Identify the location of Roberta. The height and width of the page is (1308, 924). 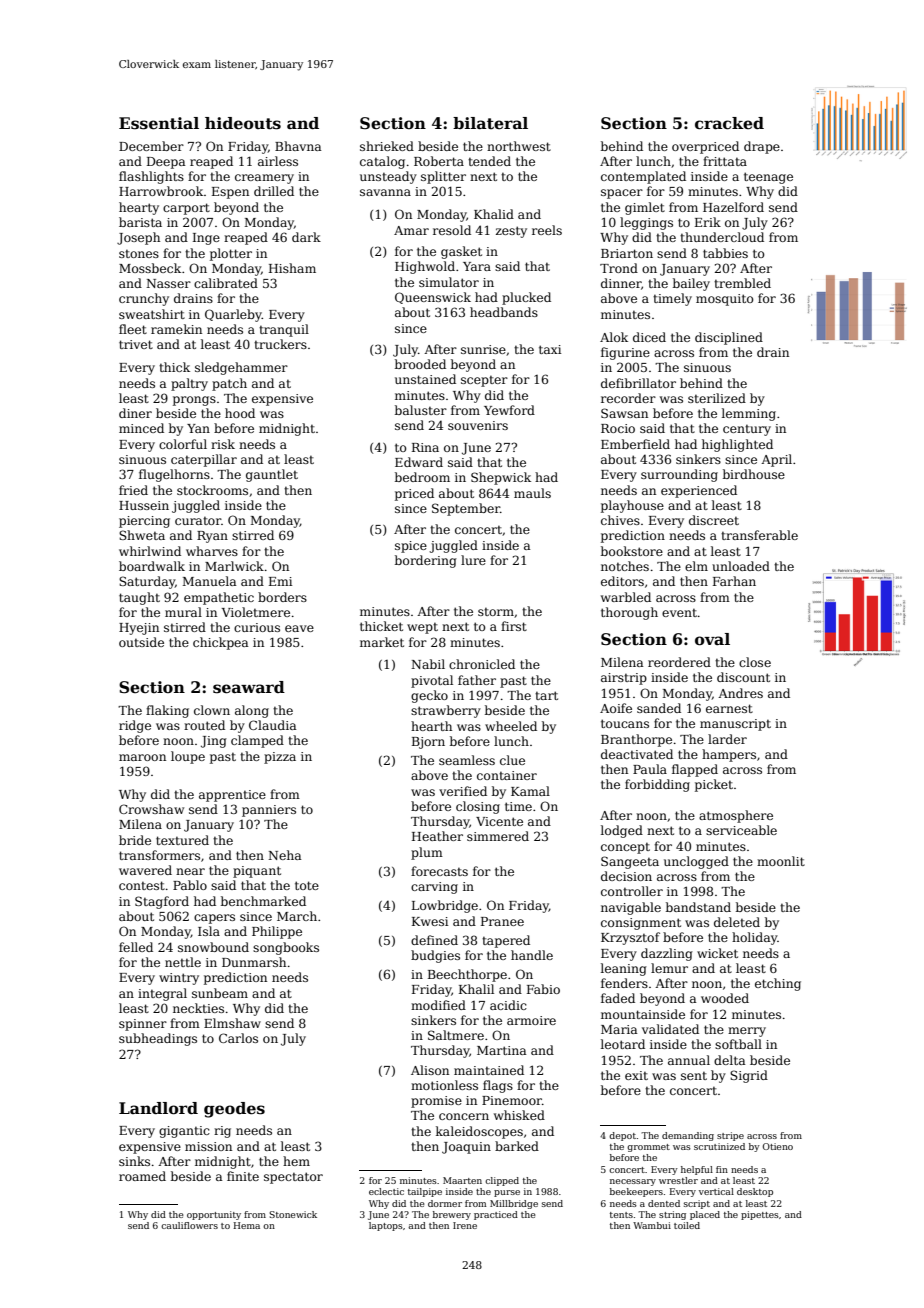
(439, 161).
